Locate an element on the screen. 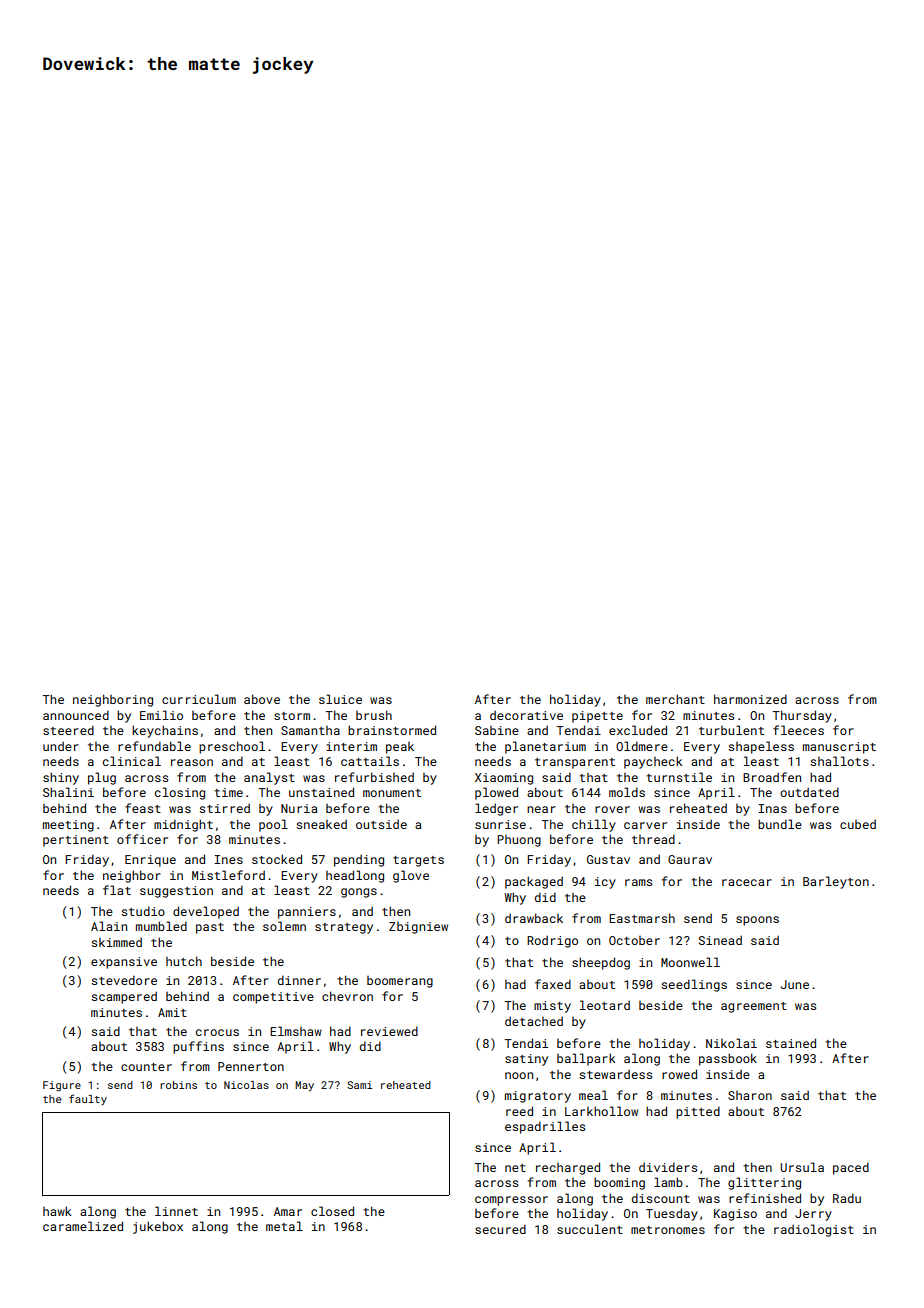  rowed is located at coordinates (679, 1074).
